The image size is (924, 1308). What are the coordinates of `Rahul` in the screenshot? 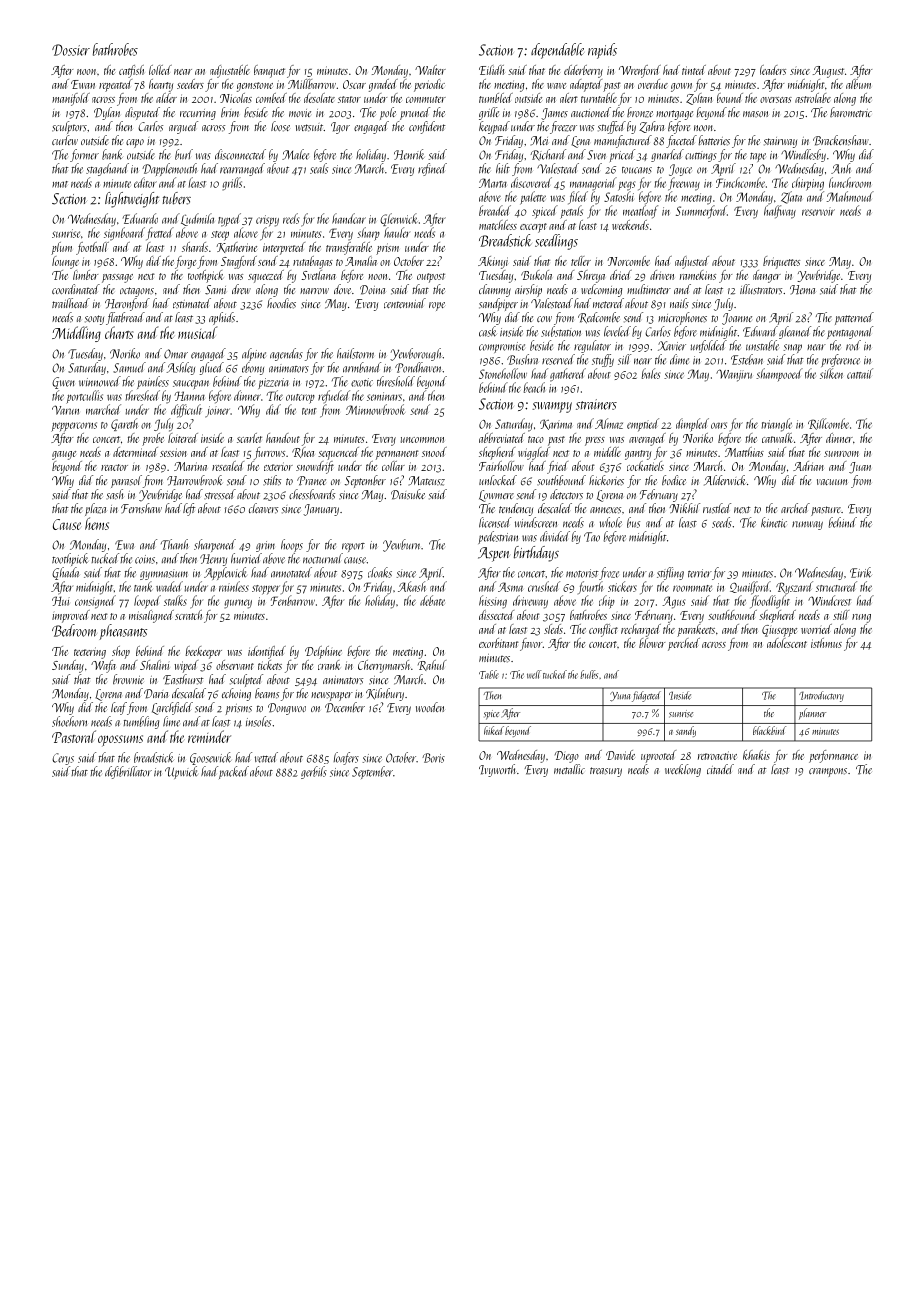 It's located at (432, 665).
